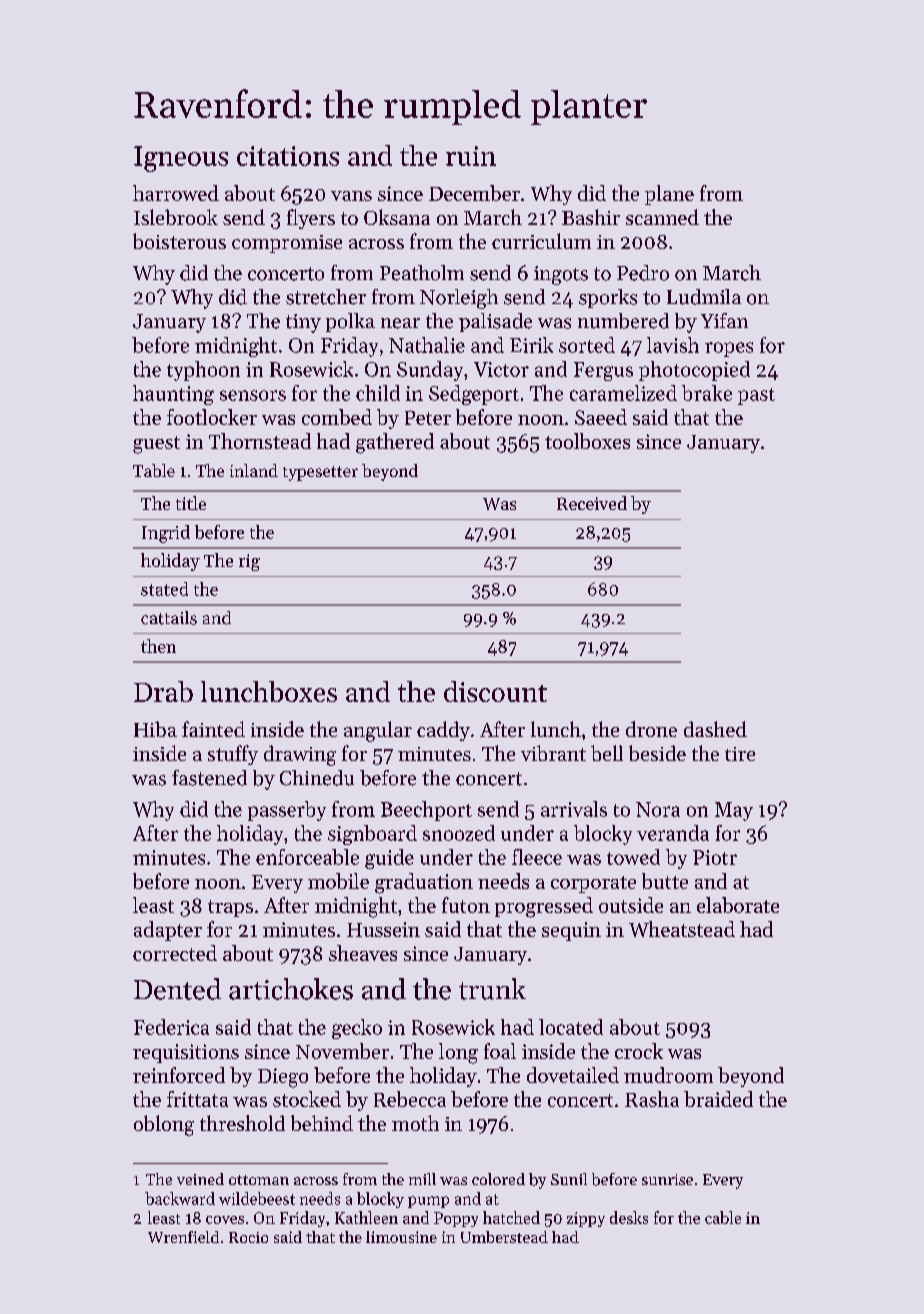 This page has width=924, height=1314. What do you see at coordinates (176, 217) in the page?
I see `Islebrook` at bounding box center [176, 217].
